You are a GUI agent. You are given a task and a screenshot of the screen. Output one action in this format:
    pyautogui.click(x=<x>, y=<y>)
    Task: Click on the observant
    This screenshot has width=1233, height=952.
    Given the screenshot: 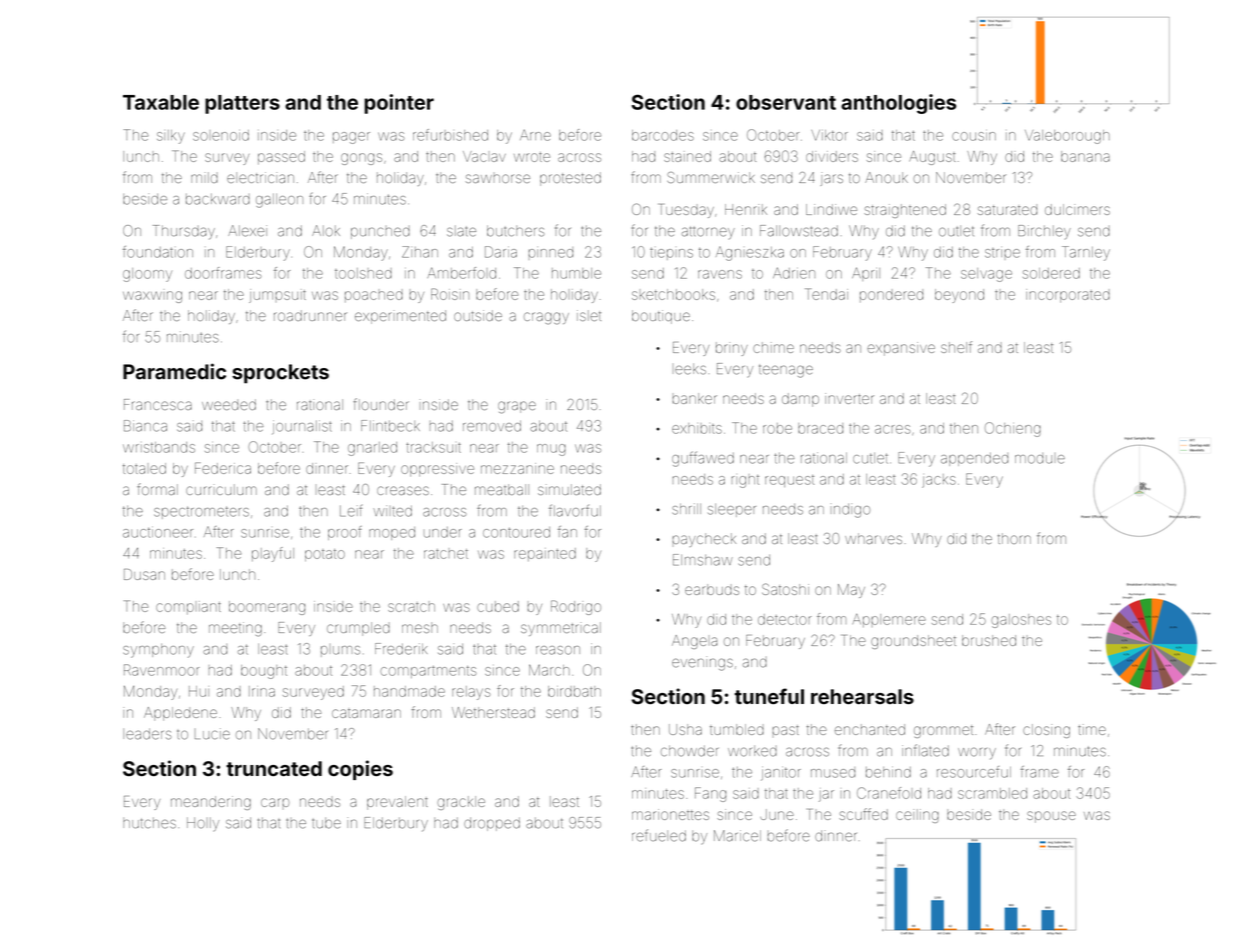 What is the action you would take?
    pyautogui.click(x=786, y=102)
